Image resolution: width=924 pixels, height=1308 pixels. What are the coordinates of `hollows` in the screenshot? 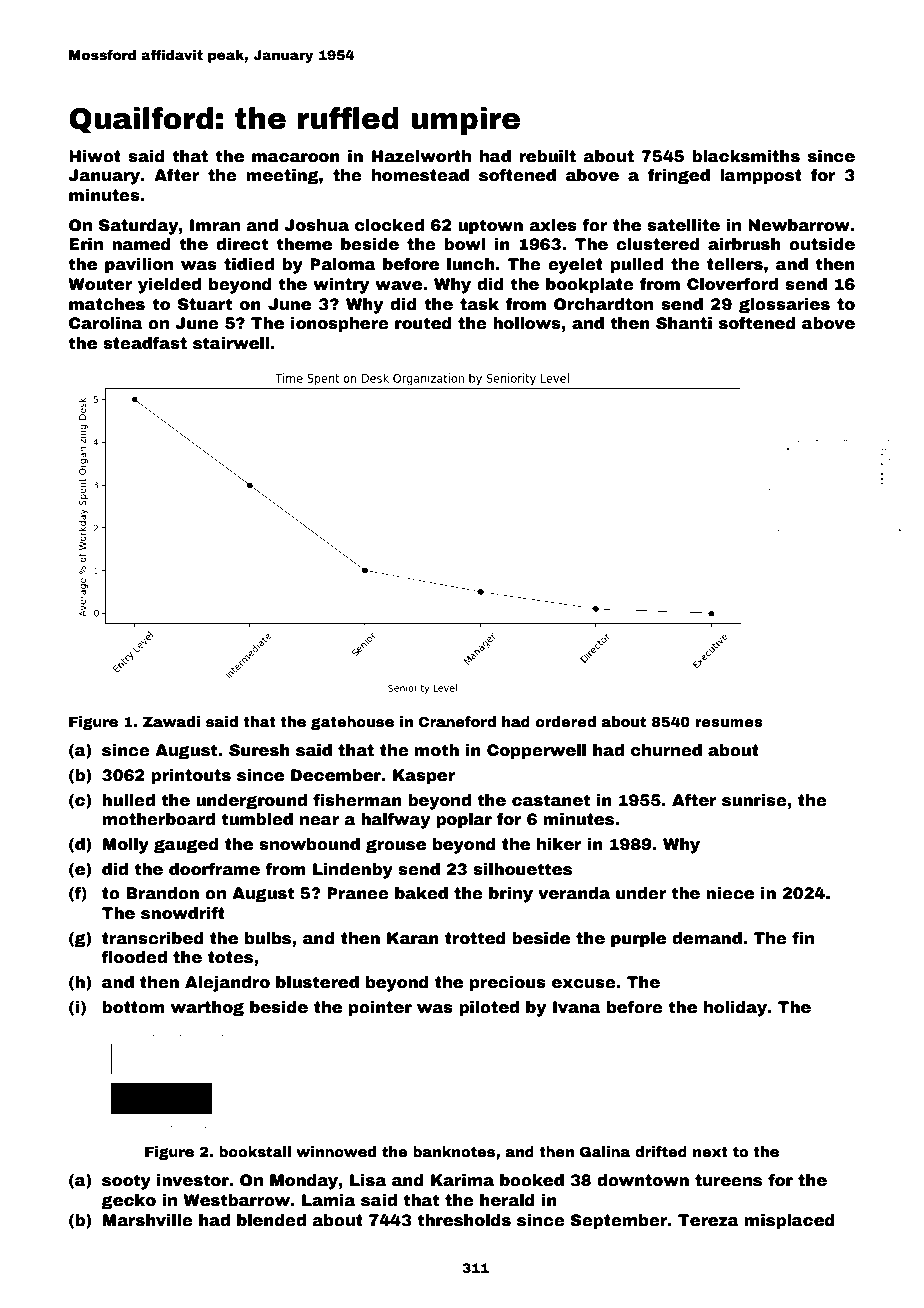 It's located at (527, 323).
